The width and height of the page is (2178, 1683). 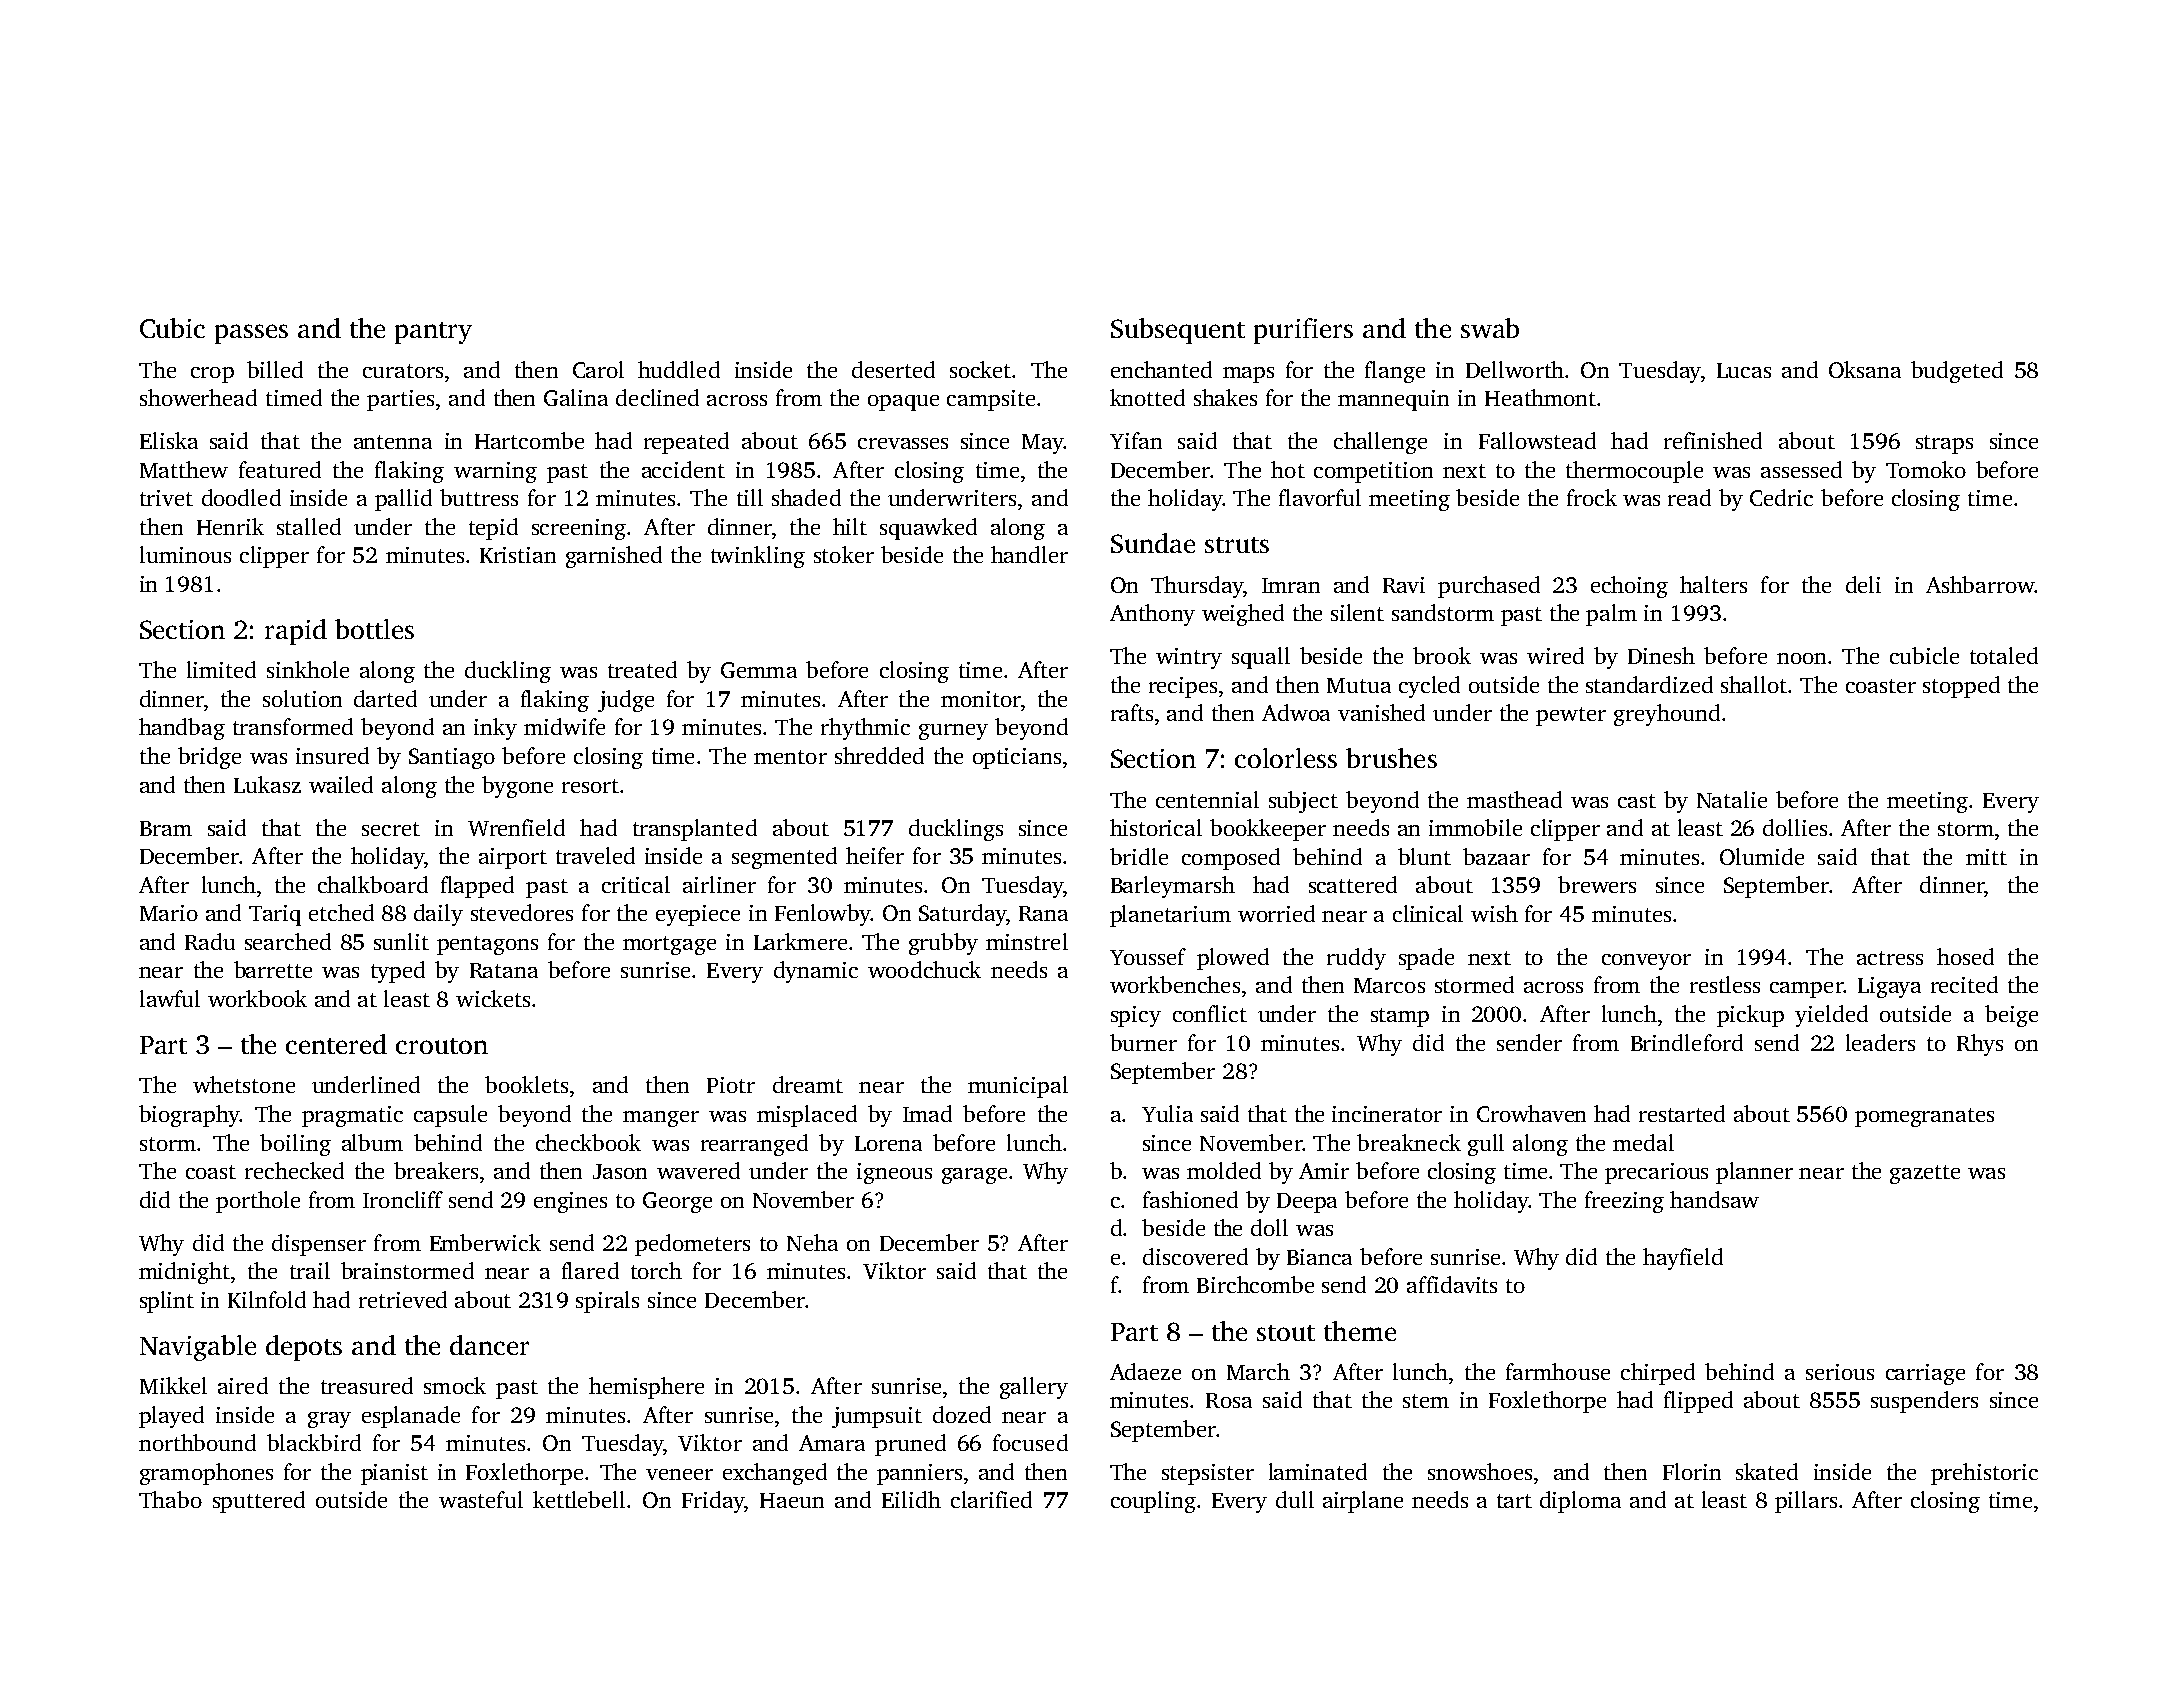 What do you see at coordinates (1865, 369) in the page?
I see `Oksana` at bounding box center [1865, 369].
